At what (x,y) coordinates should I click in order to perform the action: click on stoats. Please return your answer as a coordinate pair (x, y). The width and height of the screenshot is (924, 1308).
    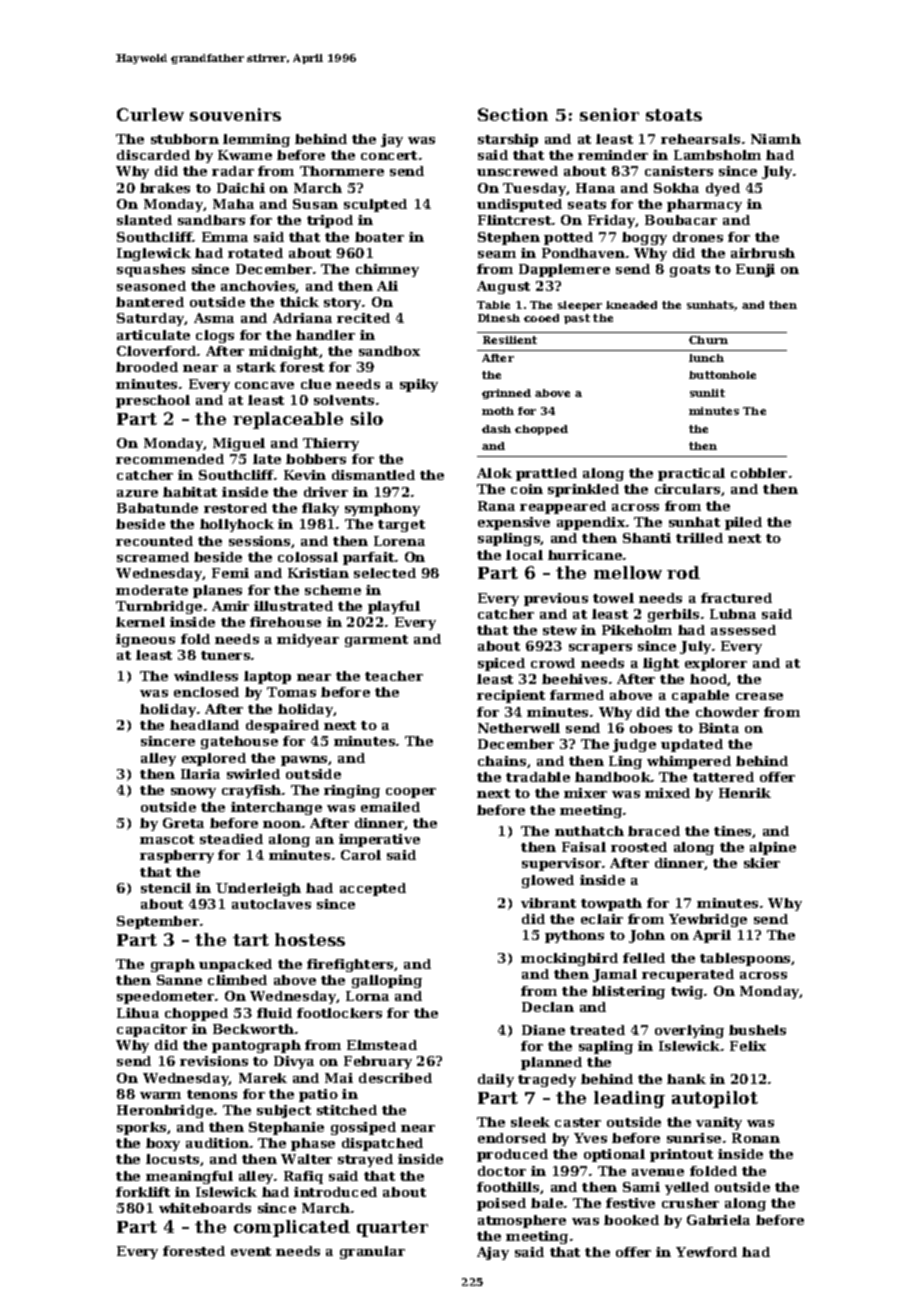
    Looking at the image, I should click on (674, 115).
